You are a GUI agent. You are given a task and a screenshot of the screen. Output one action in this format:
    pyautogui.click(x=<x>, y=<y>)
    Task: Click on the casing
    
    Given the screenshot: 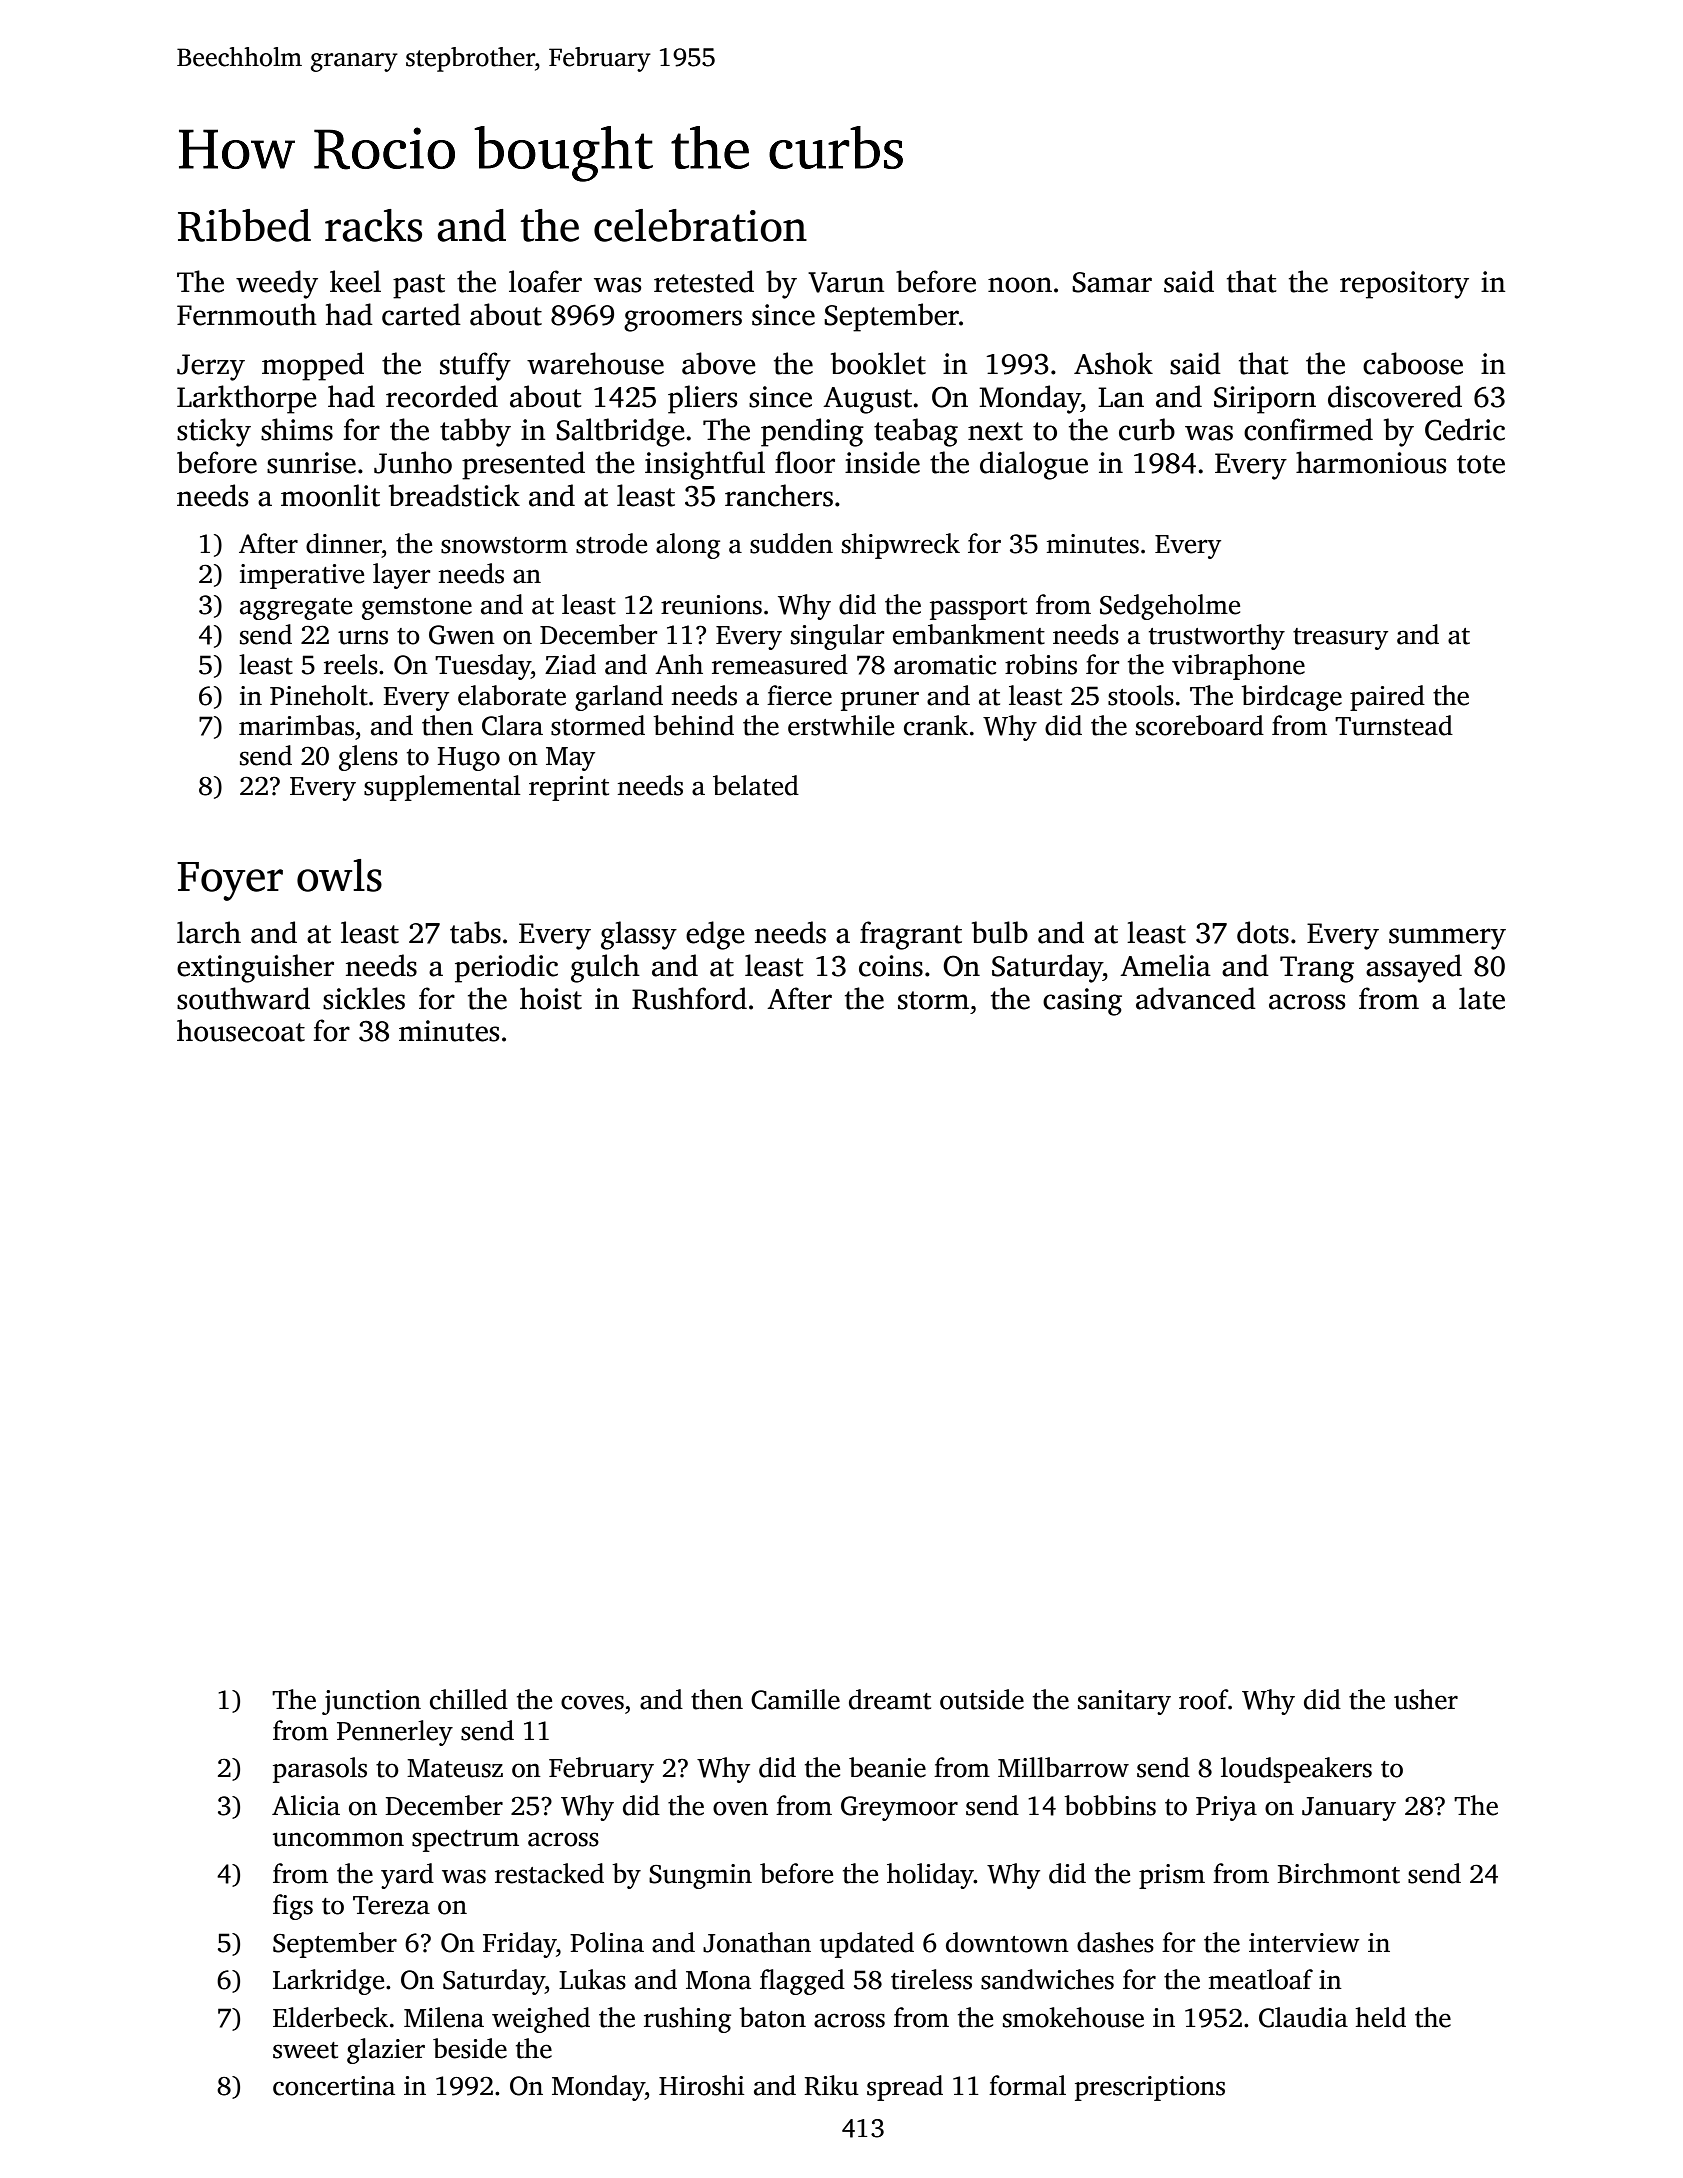 What is the action you would take?
    pyautogui.click(x=1082, y=1002)
